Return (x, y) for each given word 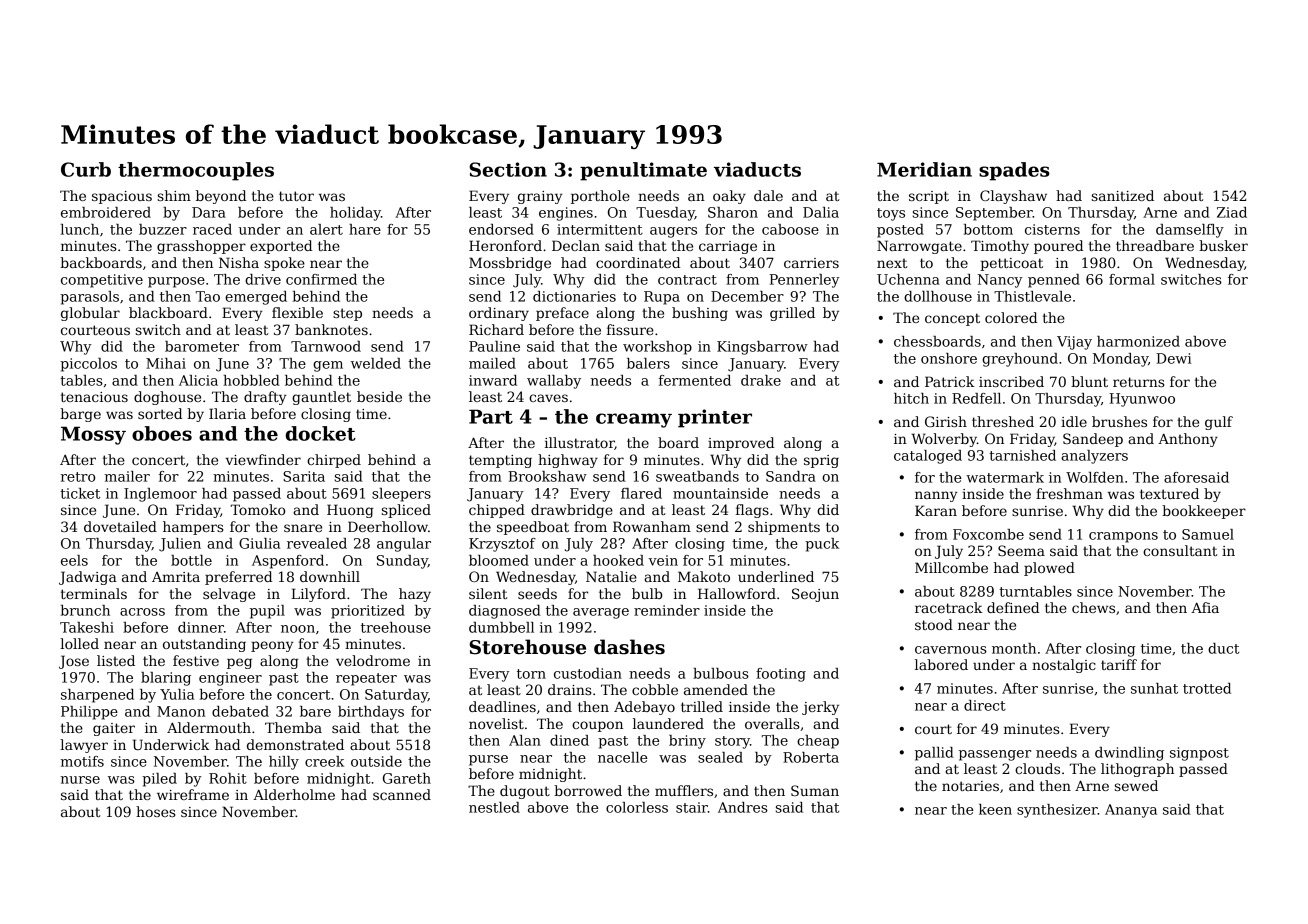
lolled (79, 643)
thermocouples (196, 171)
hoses (155, 811)
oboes (162, 433)
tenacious (94, 397)
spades (1014, 171)
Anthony (1188, 440)
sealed (720, 757)
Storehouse (527, 647)
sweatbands (697, 476)
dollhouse (938, 296)
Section (508, 169)
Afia (1205, 607)
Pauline (494, 346)
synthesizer (1057, 811)
